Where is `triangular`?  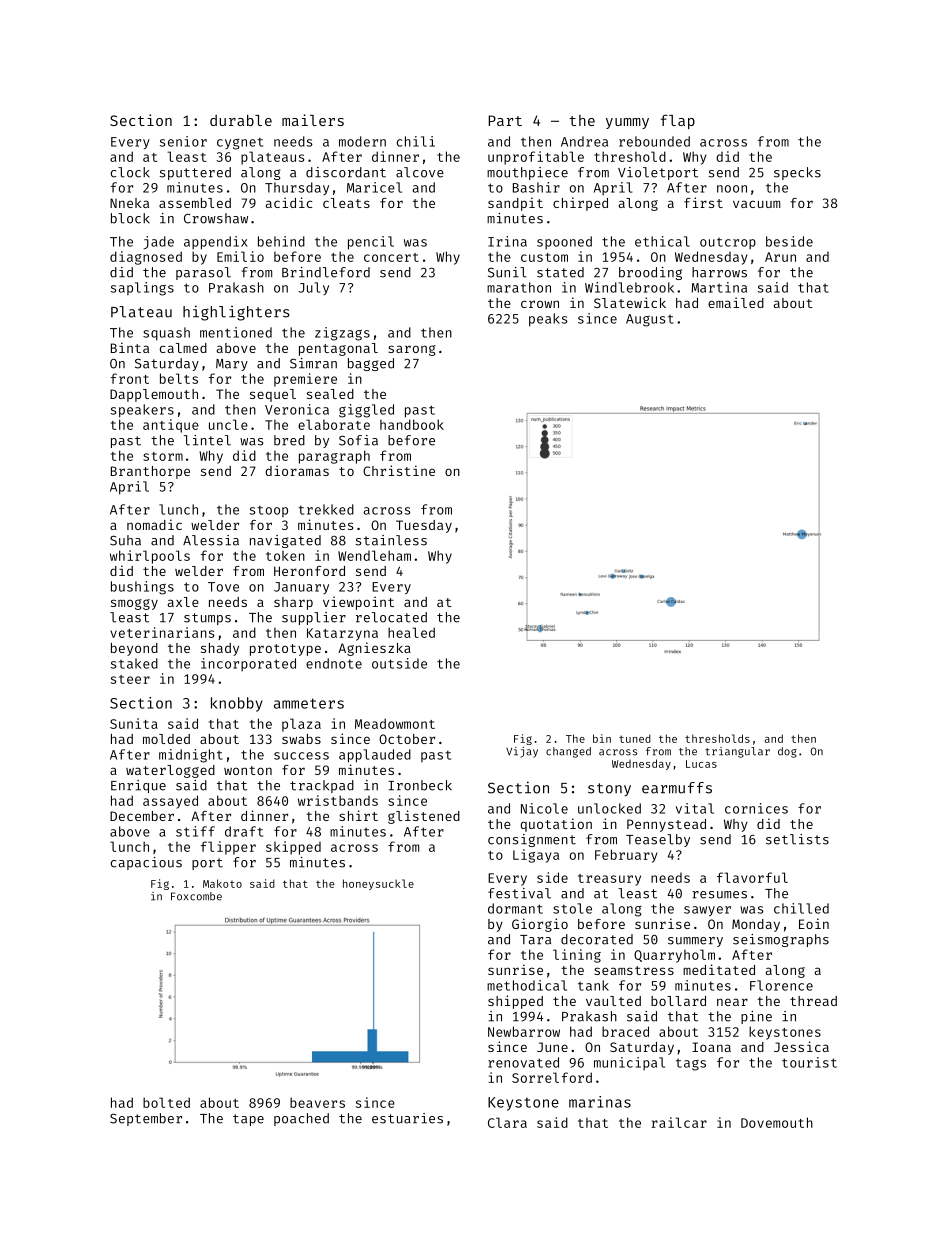
triangular is located at coordinates (737, 752).
